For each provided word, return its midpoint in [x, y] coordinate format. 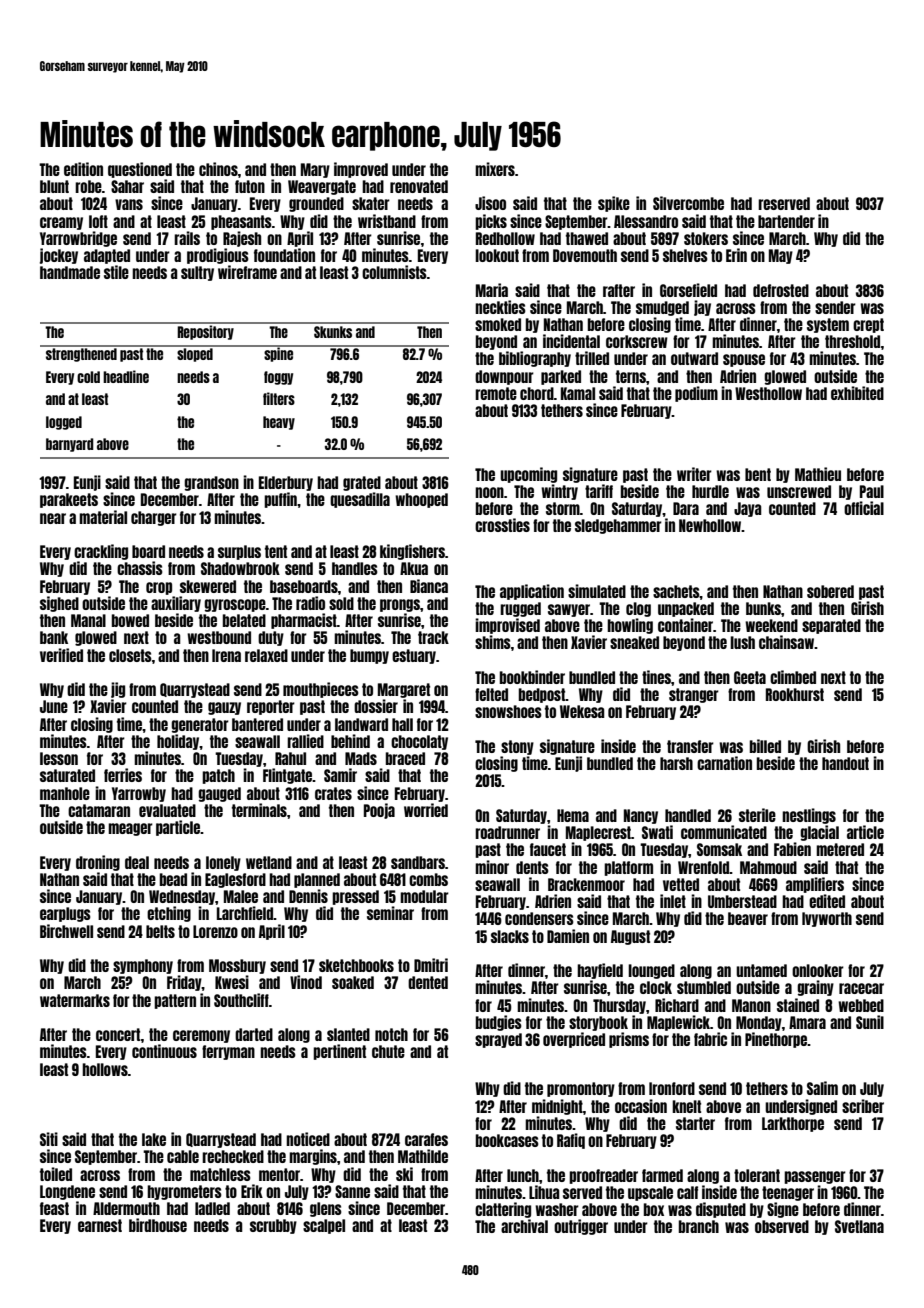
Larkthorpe [793, 1124]
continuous [164, 1051]
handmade [70, 272]
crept [868, 325]
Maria [492, 290]
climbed [793, 677]
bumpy [369, 656]
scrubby [273, 1226]
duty [271, 638]
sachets [676, 591]
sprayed [498, 1040]
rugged [520, 609]
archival [524, 1226]
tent [276, 551]
